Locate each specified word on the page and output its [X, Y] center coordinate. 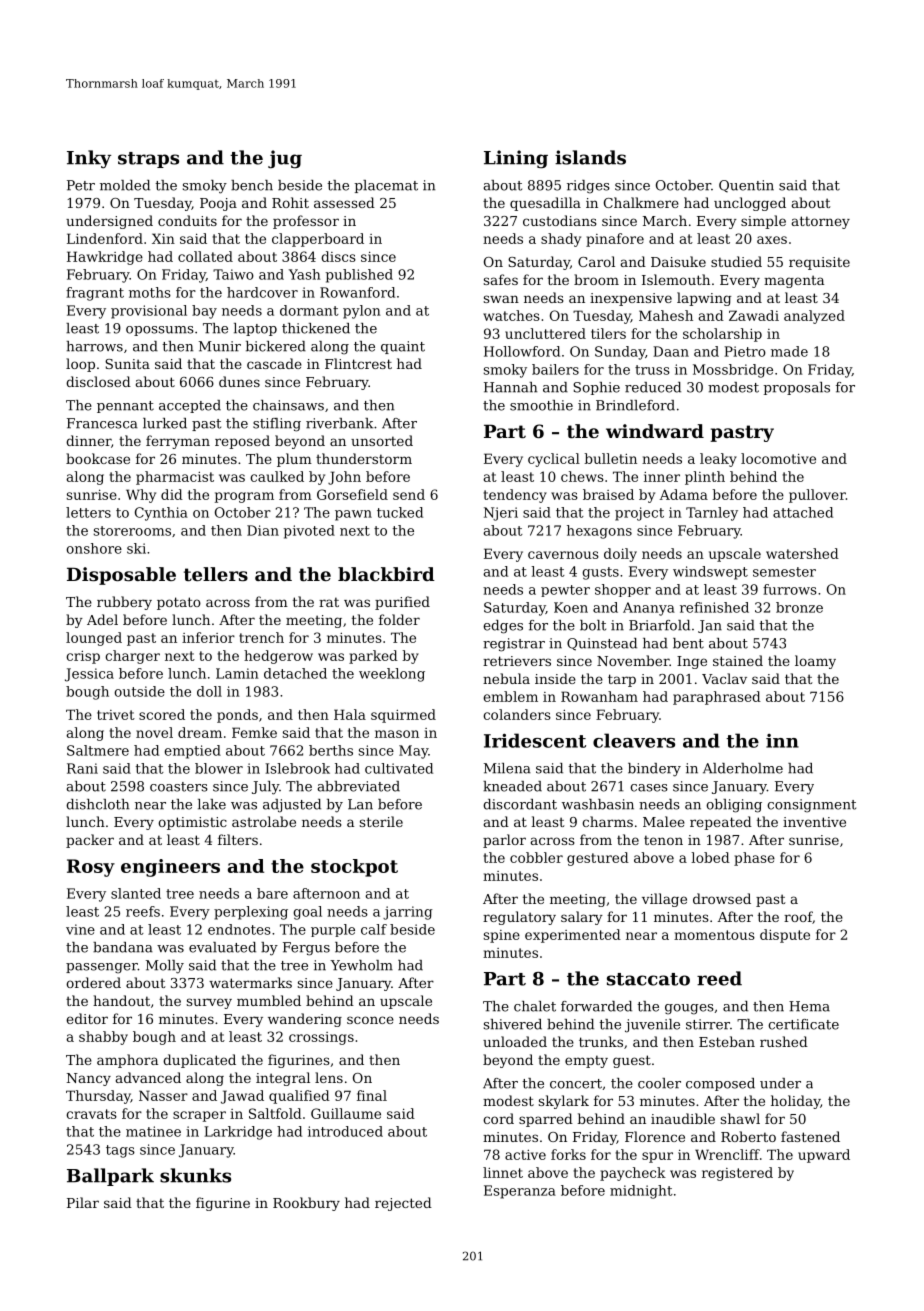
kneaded [512, 786]
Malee [664, 821]
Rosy [91, 868]
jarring [408, 913]
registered [737, 1174]
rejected [403, 1204]
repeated [721, 823]
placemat [386, 186]
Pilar [83, 1202]
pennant [125, 407]
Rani [82, 768]
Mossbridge [733, 371]
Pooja [218, 204]
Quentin [746, 186]
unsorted [382, 440]
